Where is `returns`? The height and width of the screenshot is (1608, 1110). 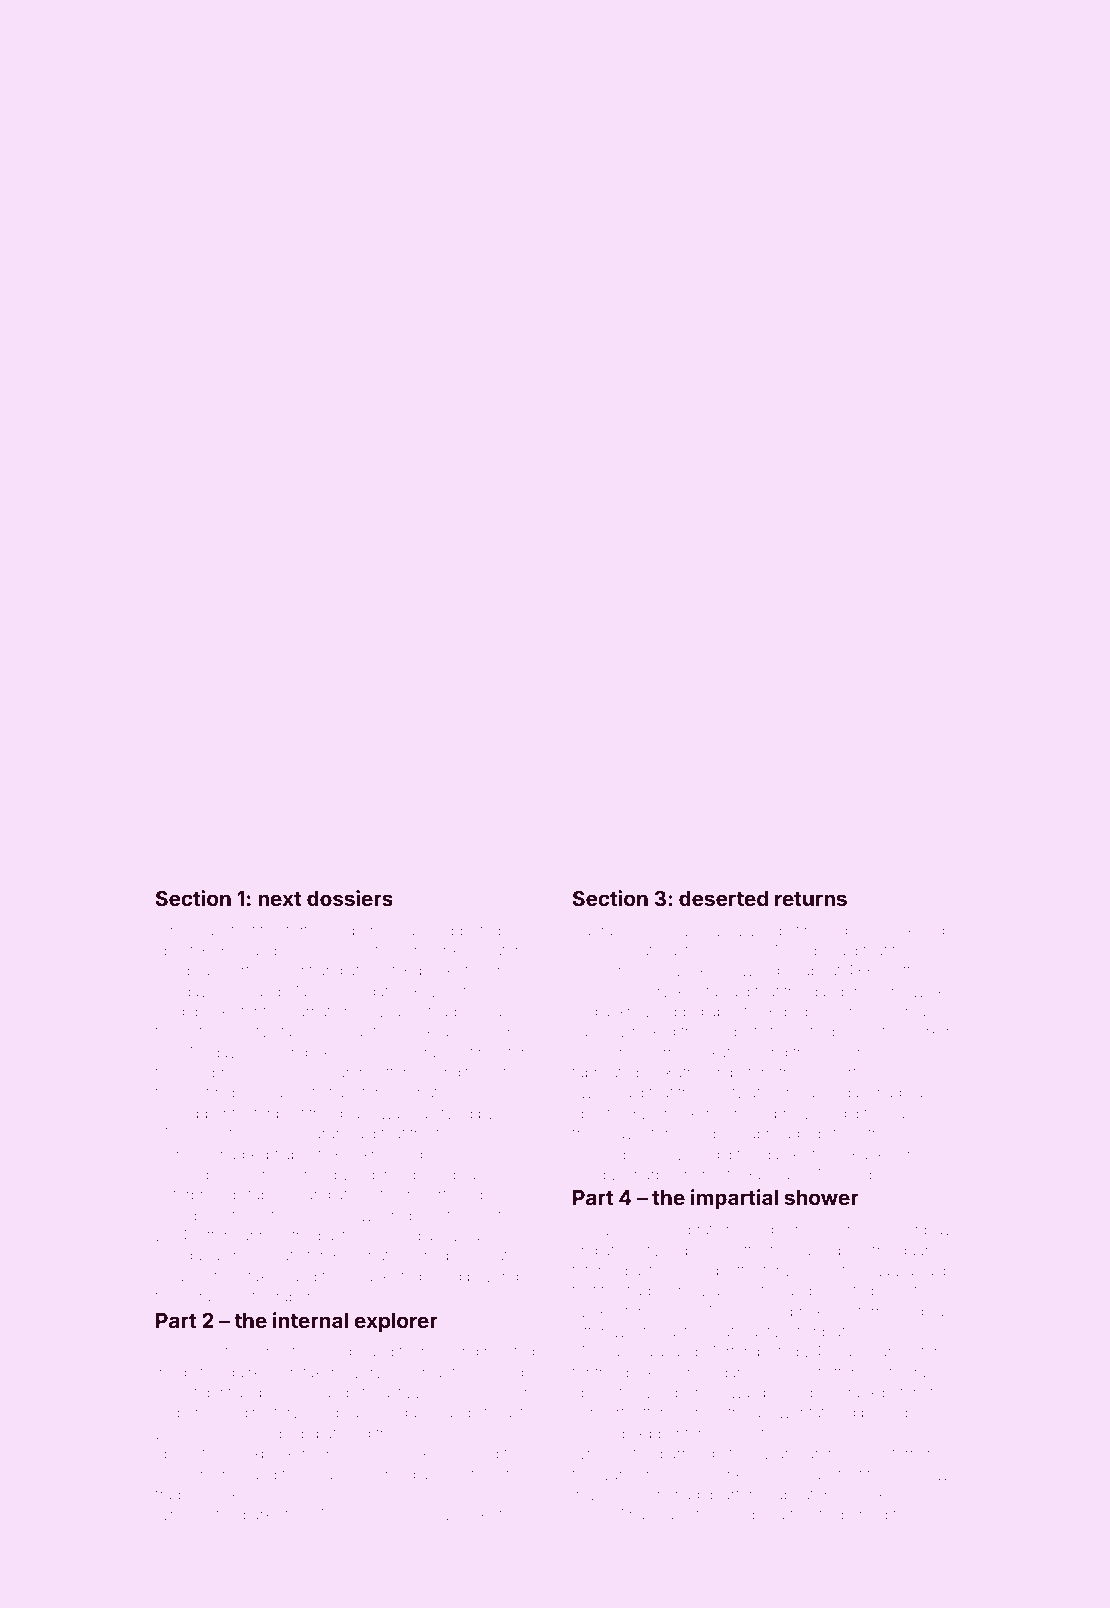
returns is located at coordinates (811, 899).
